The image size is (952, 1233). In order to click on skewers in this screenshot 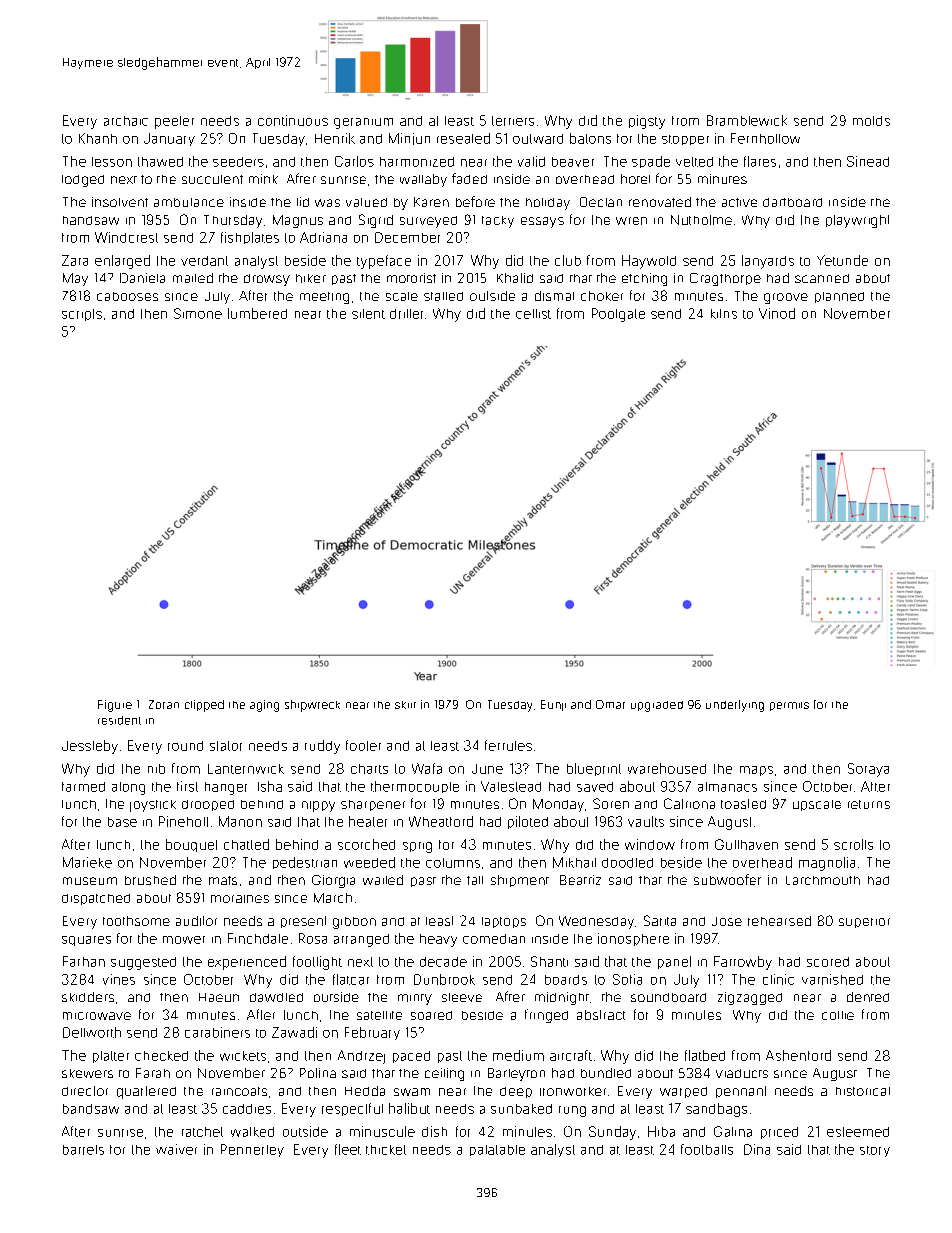, I will do `click(87, 1073)`.
